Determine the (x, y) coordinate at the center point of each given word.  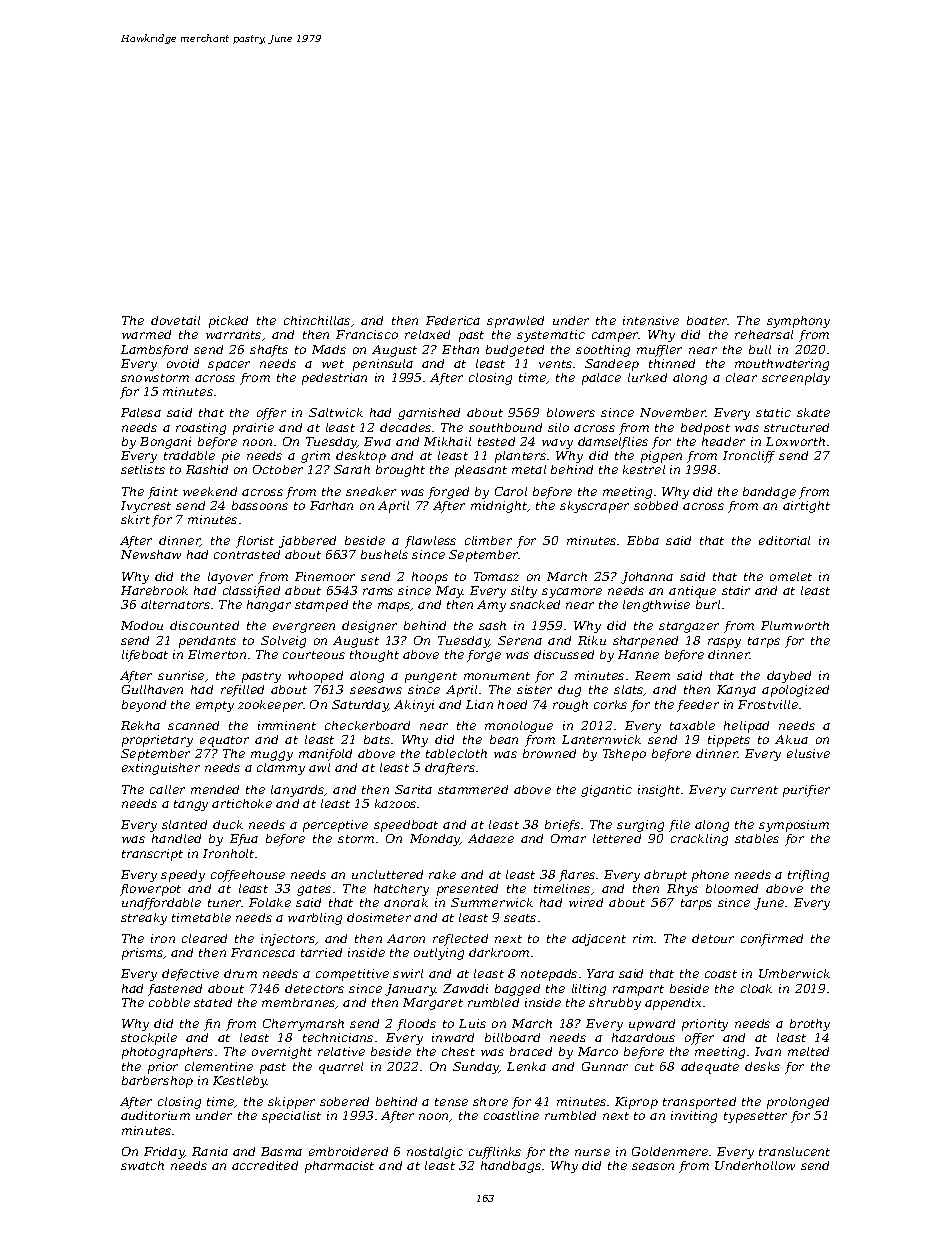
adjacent (599, 940)
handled (176, 838)
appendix (673, 1004)
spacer (229, 366)
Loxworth (795, 441)
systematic (551, 336)
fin (212, 1025)
